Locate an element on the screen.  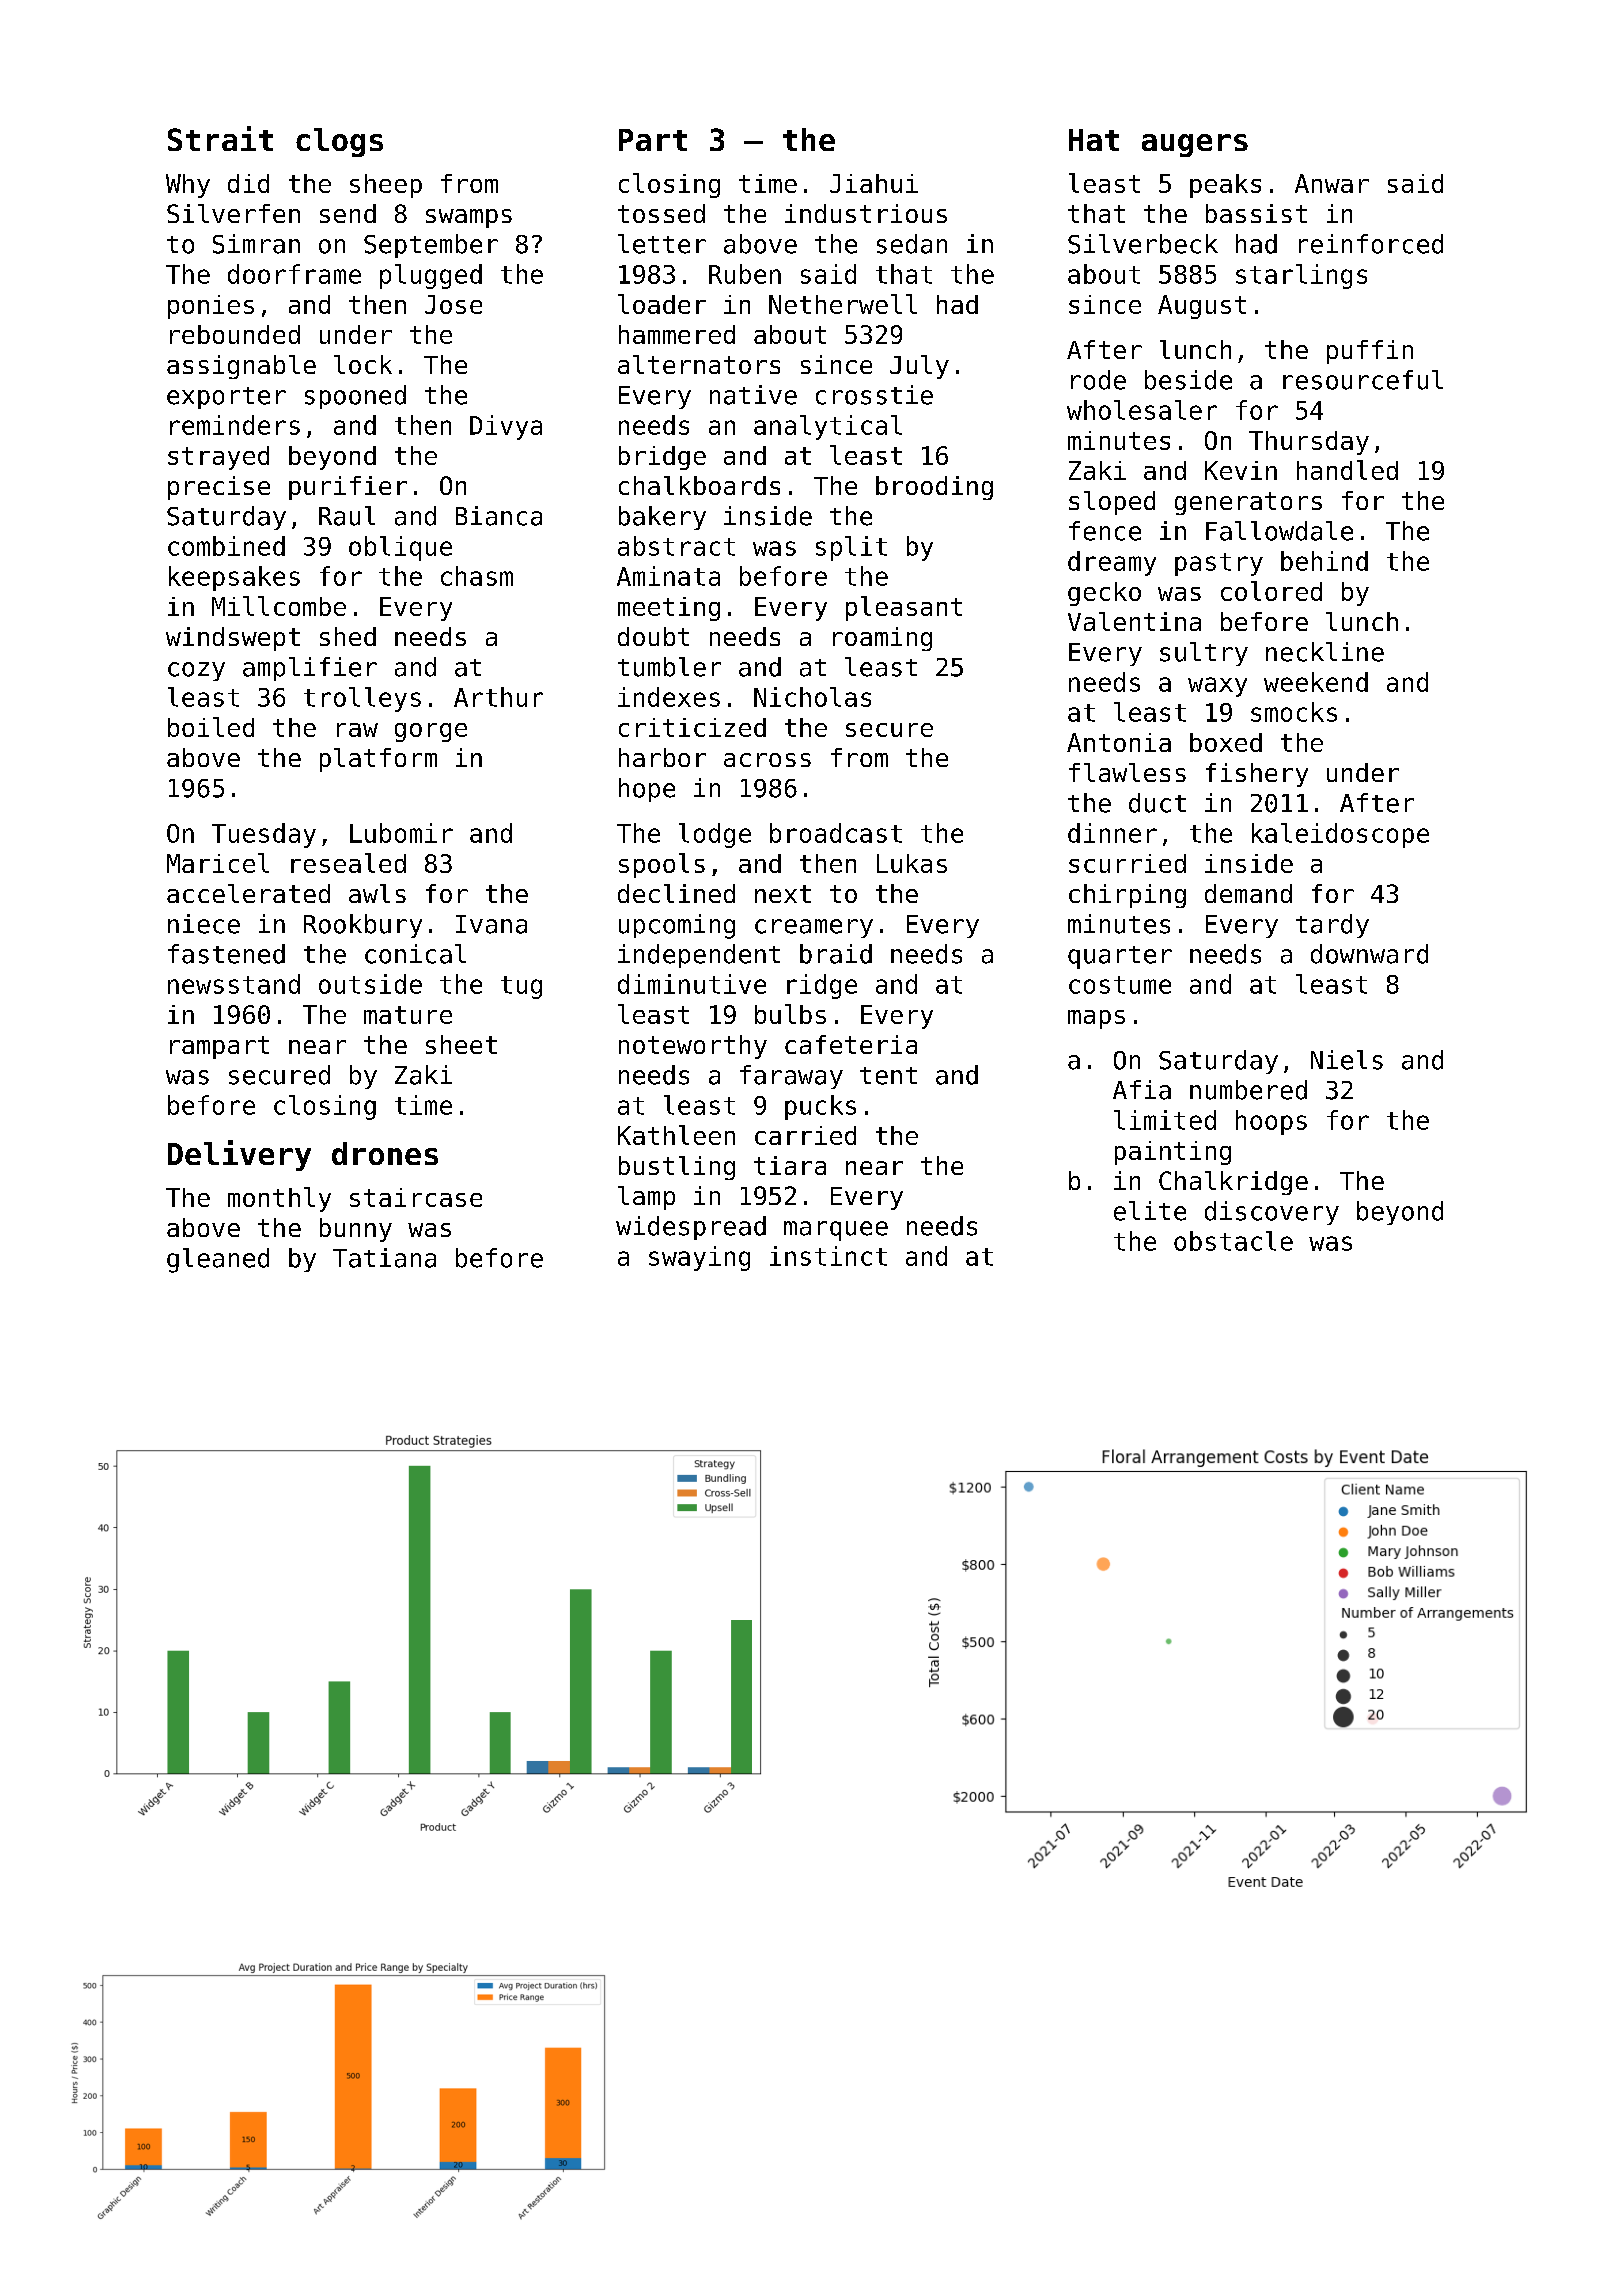
pleasant is located at coordinates (904, 608).
